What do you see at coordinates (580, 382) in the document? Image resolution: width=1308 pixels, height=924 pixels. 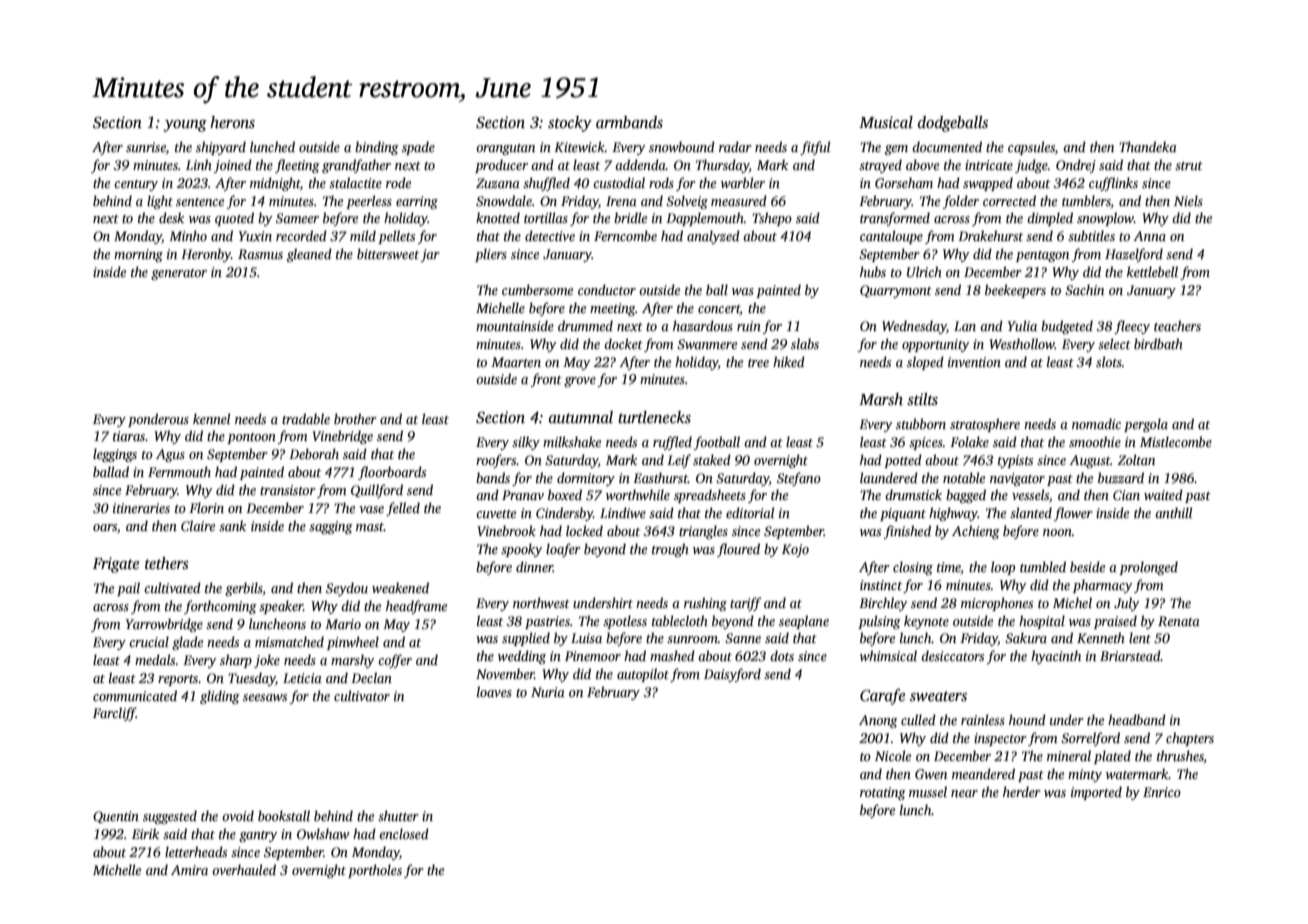 I see `grove` at bounding box center [580, 382].
